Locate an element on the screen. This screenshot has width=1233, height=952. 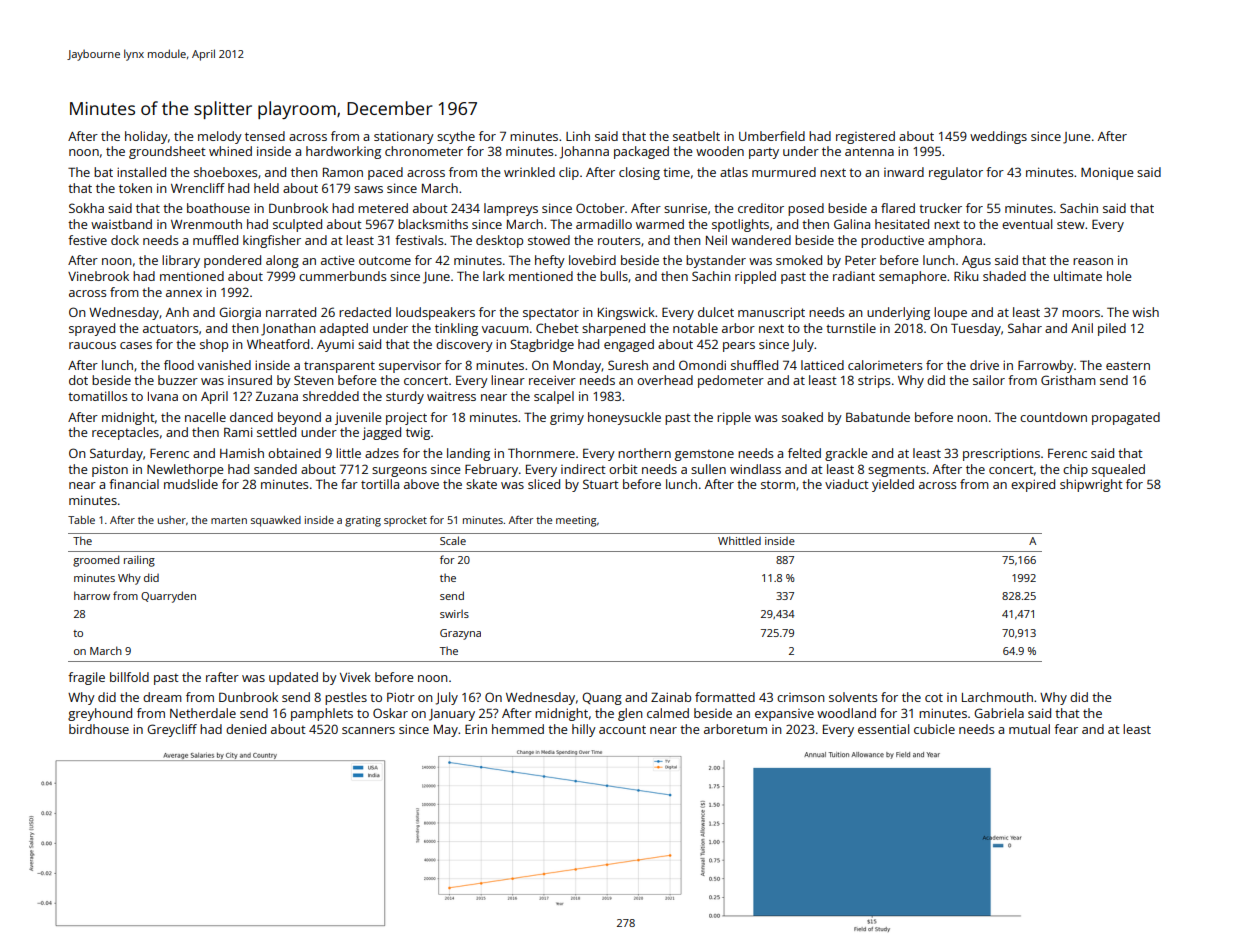
packaged is located at coordinates (641, 152).
